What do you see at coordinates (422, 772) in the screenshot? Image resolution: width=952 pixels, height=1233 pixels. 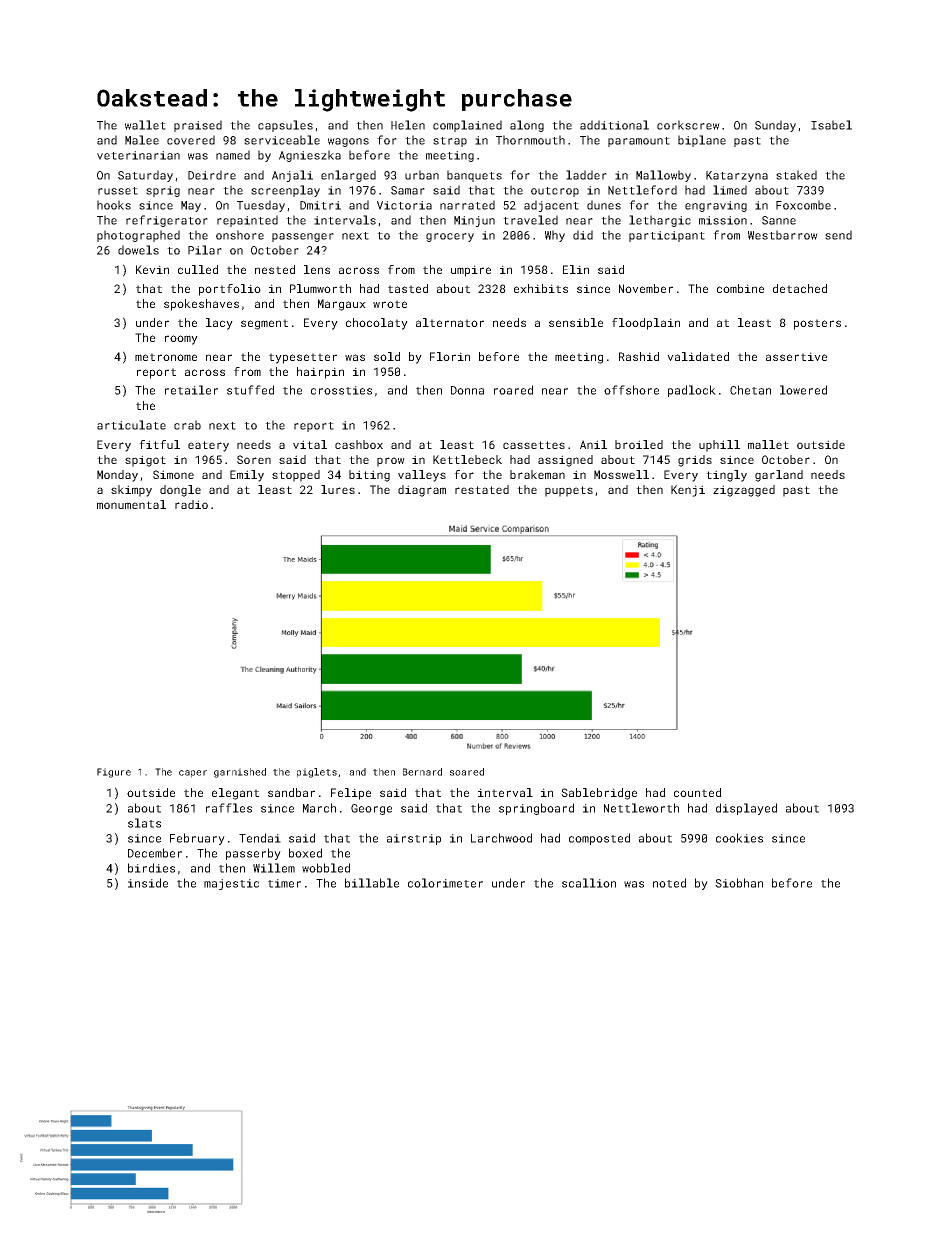 I see `Bernard` at bounding box center [422, 772].
